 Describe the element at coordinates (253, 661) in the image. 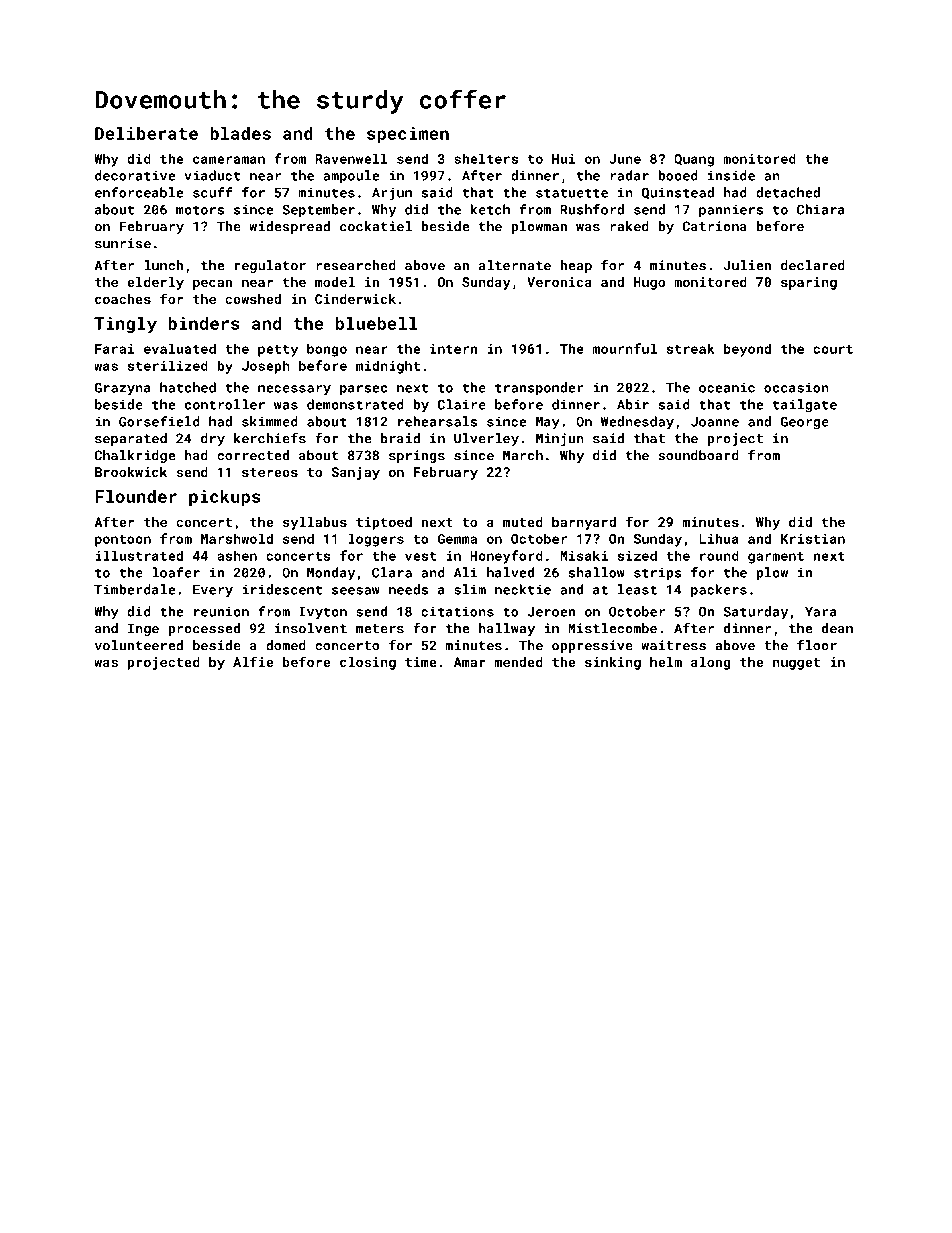

I see `Alfie` at that location.
